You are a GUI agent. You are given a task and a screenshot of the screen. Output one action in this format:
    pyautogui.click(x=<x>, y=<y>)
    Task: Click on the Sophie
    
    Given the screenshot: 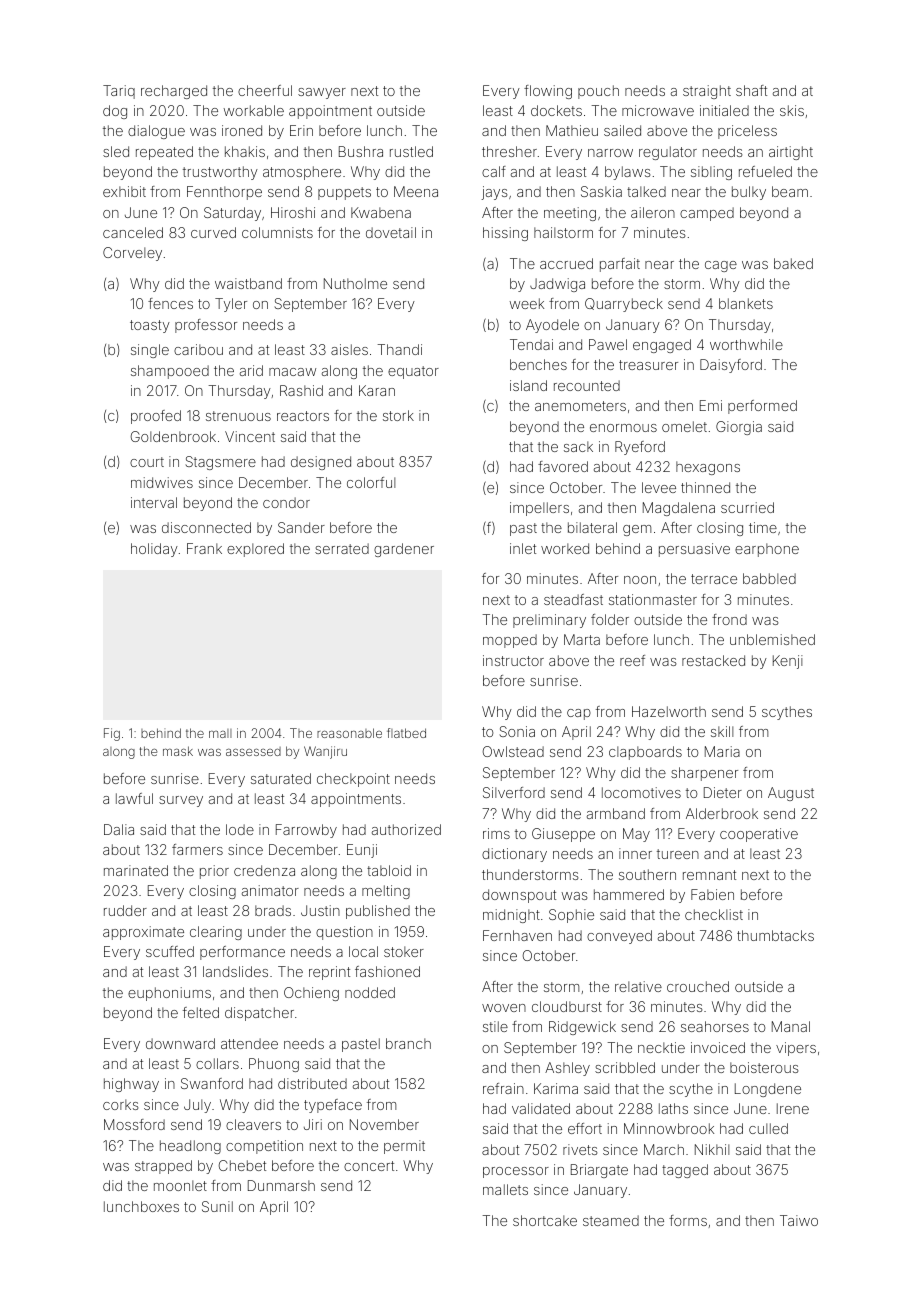 What is the action you would take?
    pyautogui.click(x=571, y=916)
